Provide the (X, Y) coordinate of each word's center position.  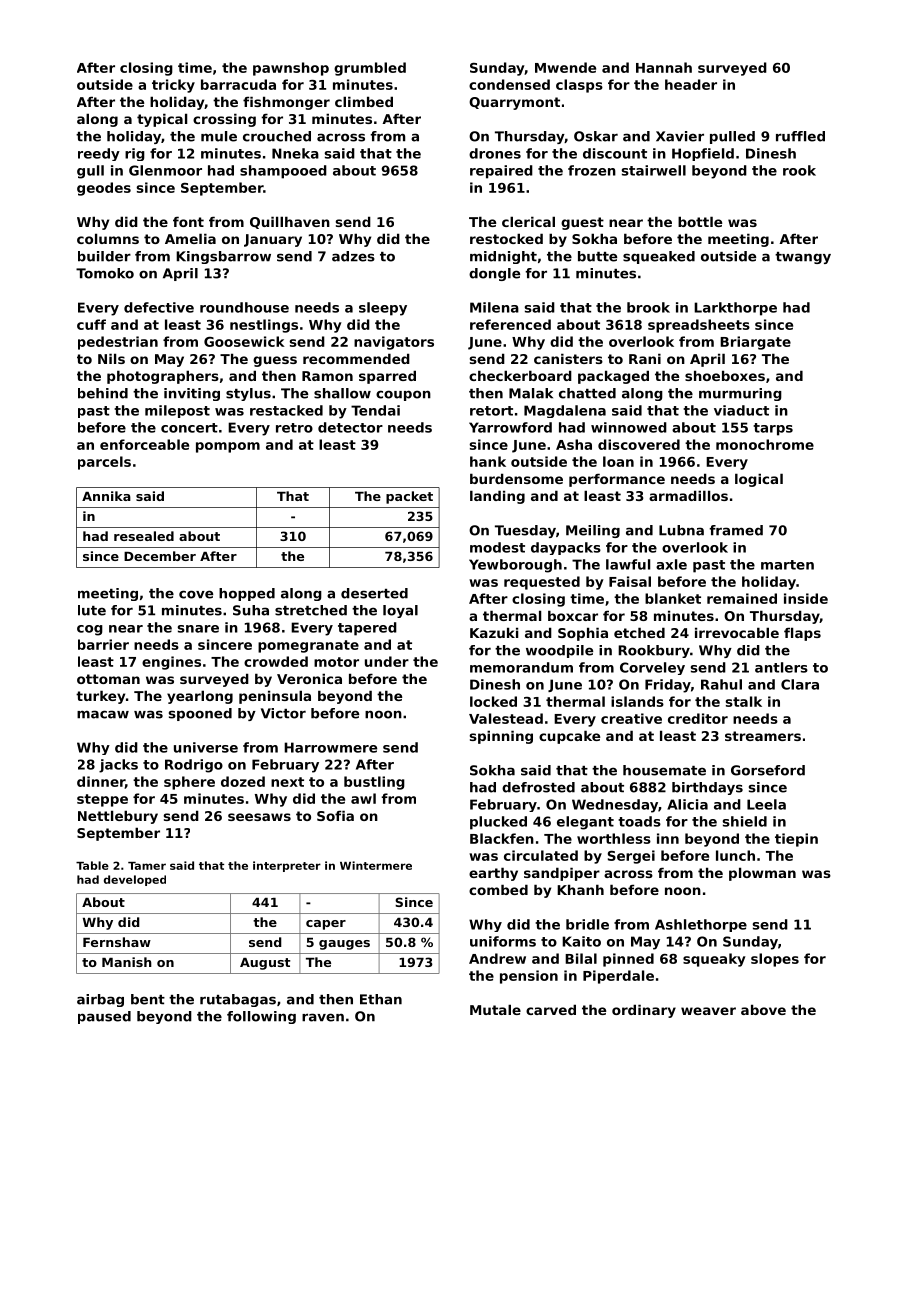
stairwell (654, 170)
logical (759, 480)
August (265, 964)
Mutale (495, 1009)
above (763, 1009)
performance (617, 480)
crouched (277, 136)
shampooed (283, 172)
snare (198, 629)
